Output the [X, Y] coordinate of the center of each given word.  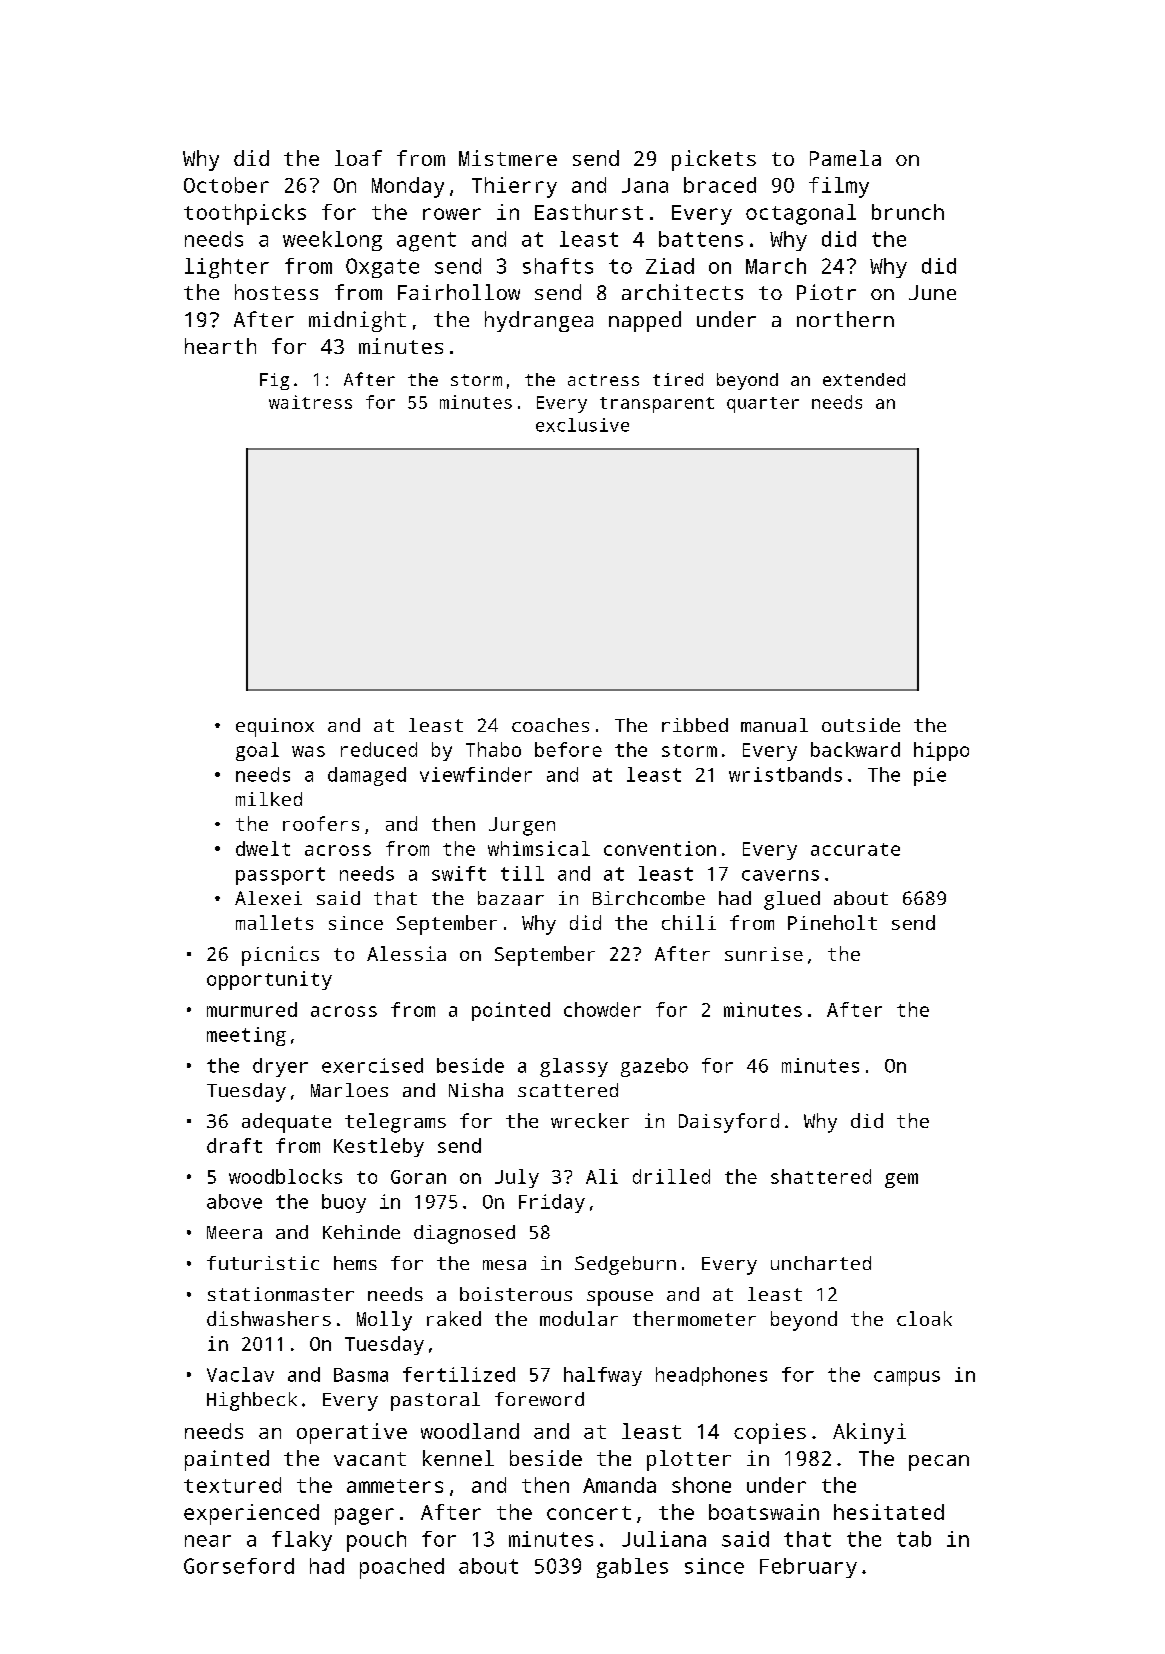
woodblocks [285, 1176]
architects [682, 292]
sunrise [764, 954]
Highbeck [252, 1401]
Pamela [845, 158]
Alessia [406, 953]
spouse [620, 1298]
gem [901, 1180]
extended [864, 379]
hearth [220, 346]
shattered [821, 1176]
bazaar [511, 898]
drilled [671, 1176]
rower [452, 214]
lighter [227, 268]
